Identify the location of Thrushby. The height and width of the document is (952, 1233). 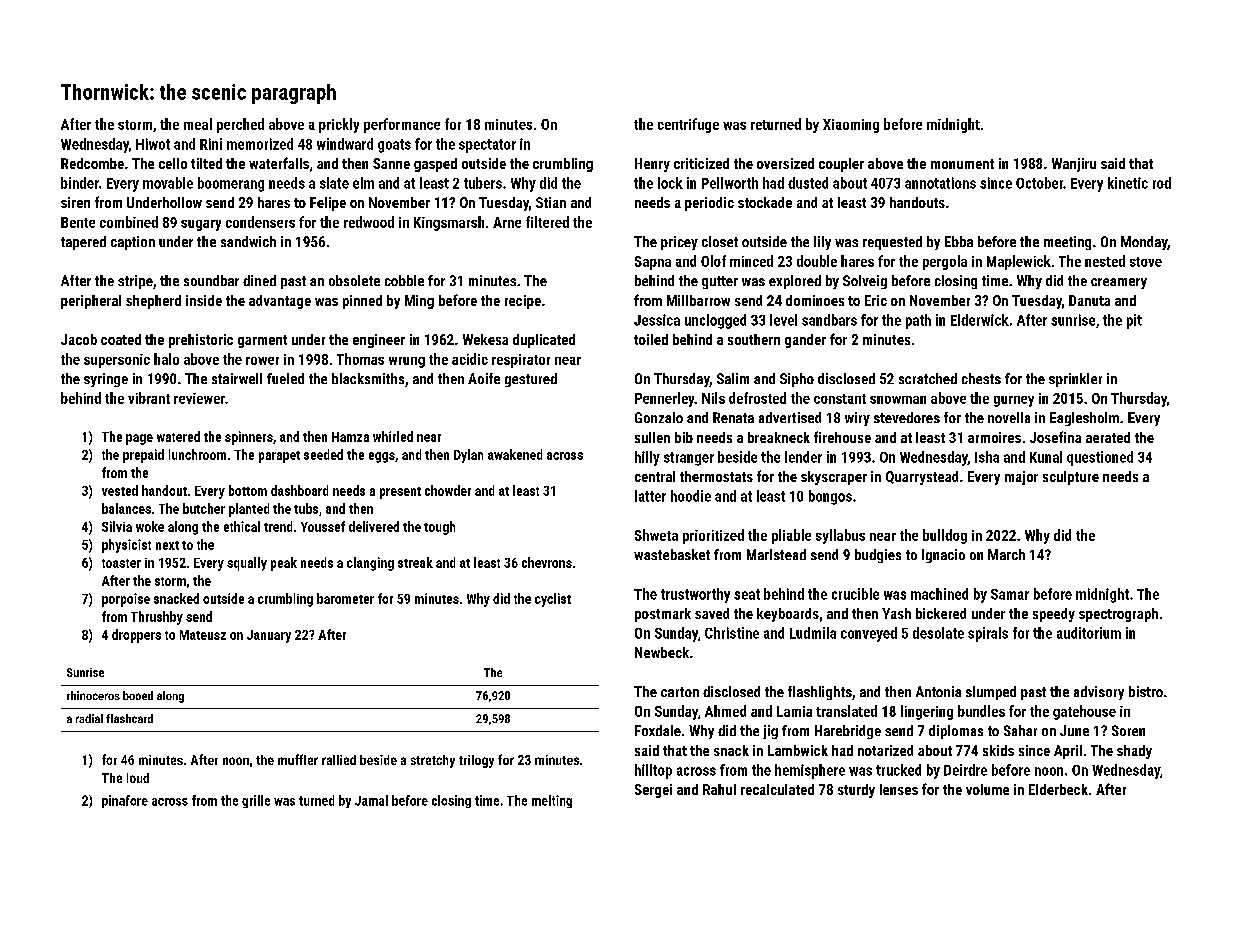
(157, 618).
